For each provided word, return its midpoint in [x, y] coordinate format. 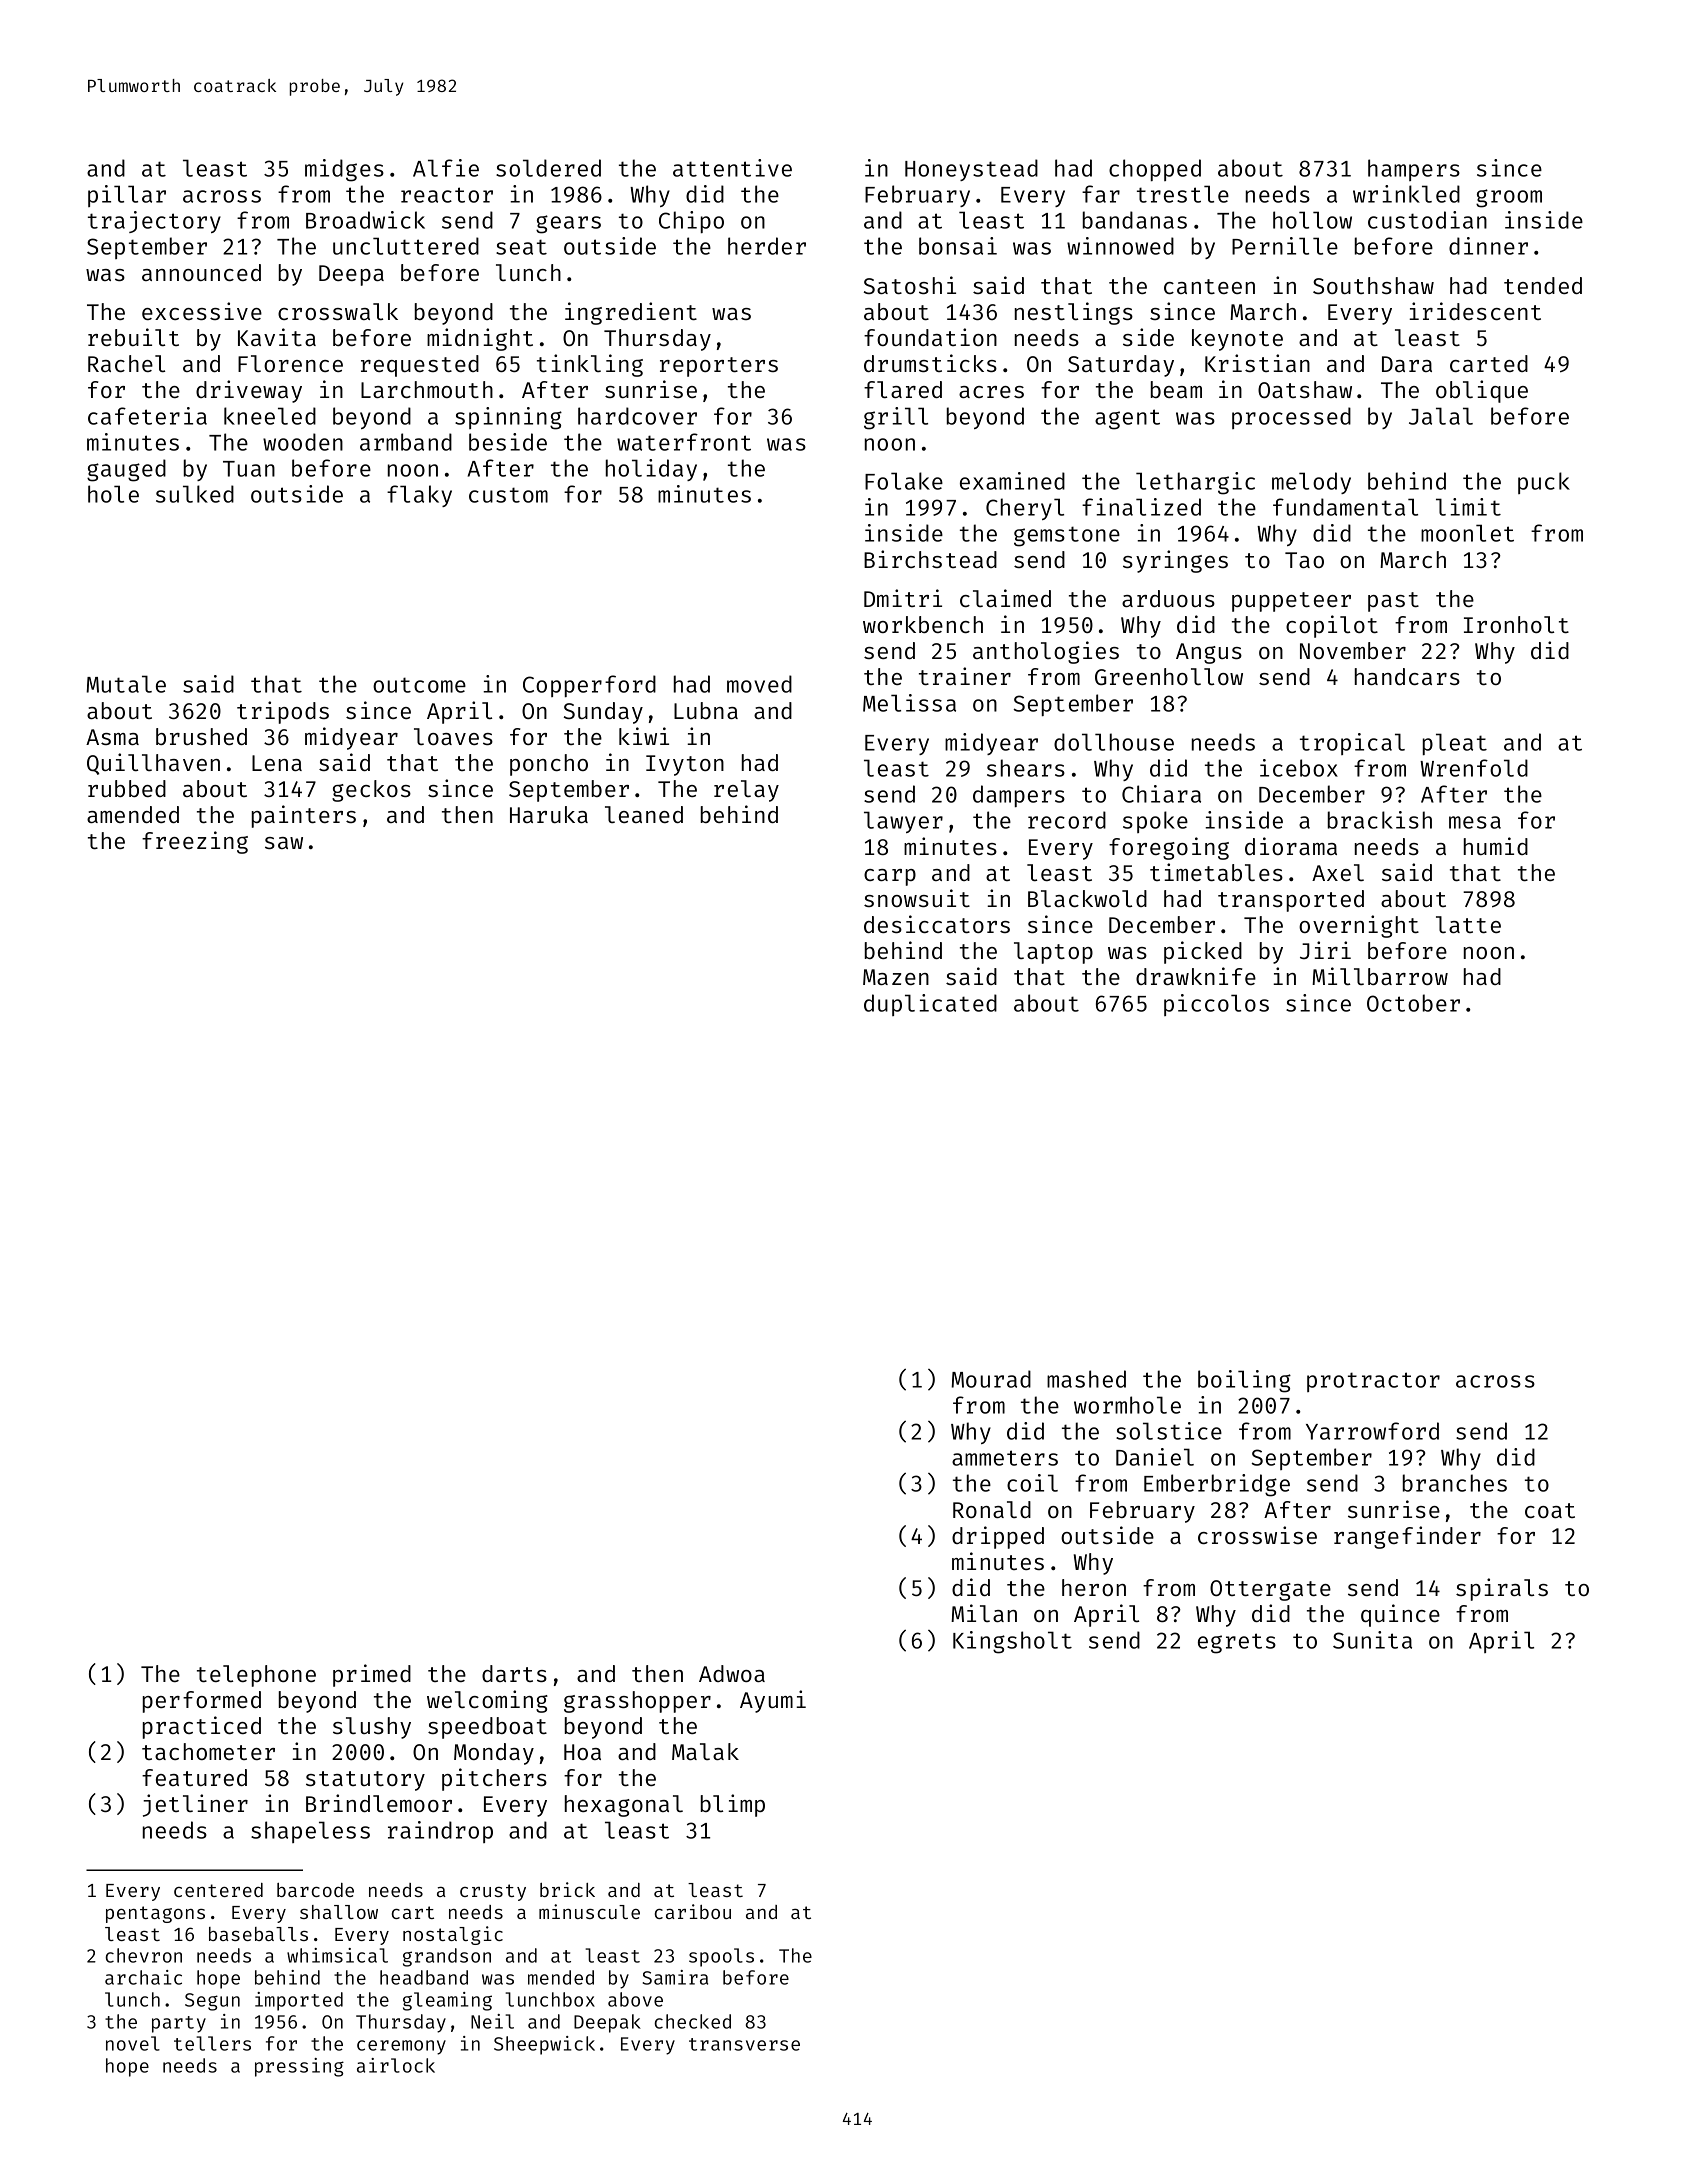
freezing [195, 842]
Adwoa [732, 1673]
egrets [1237, 1643]
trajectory [154, 222]
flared [903, 389]
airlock [396, 2065]
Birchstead [930, 559]
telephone [256, 1676]
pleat [1455, 744]
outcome [419, 685]
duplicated [930, 1005]
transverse [744, 2044]
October [1413, 1003]
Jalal [1441, 416]
